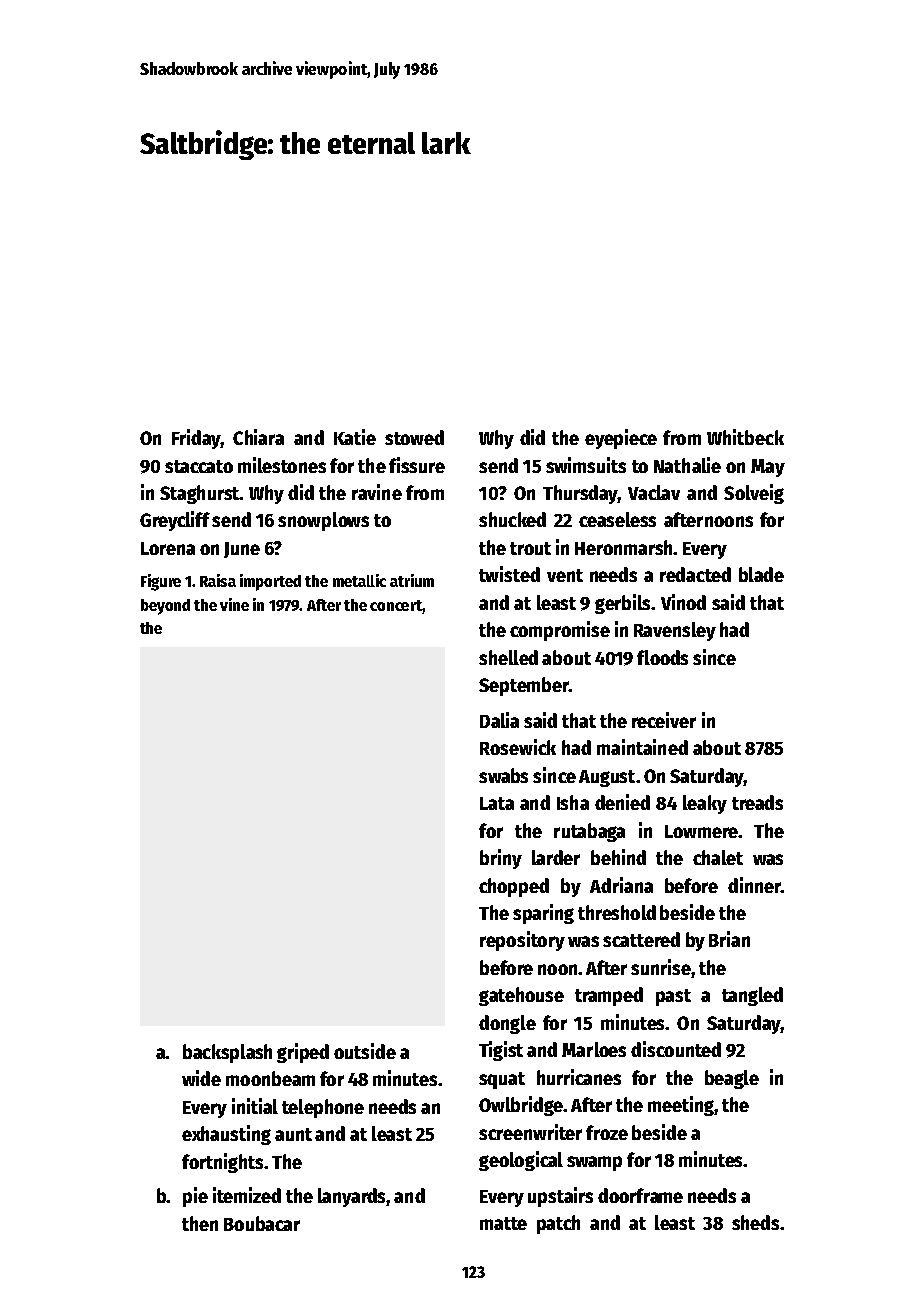 This document has height=1314, width=924. I want to click on backsplash, so click(227, 1053).
